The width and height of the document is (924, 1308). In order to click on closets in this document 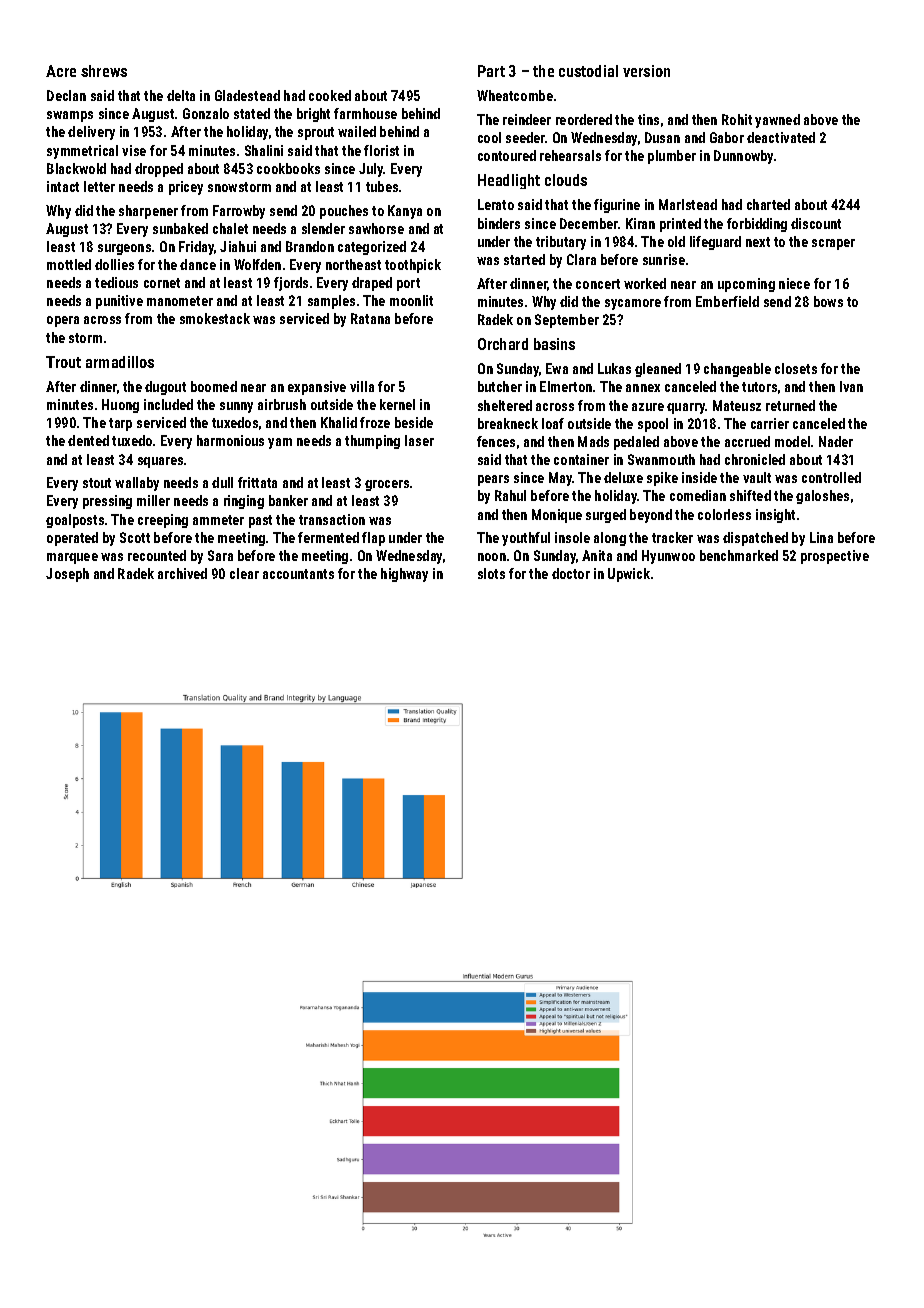, I will do `click(796, 368)`.
